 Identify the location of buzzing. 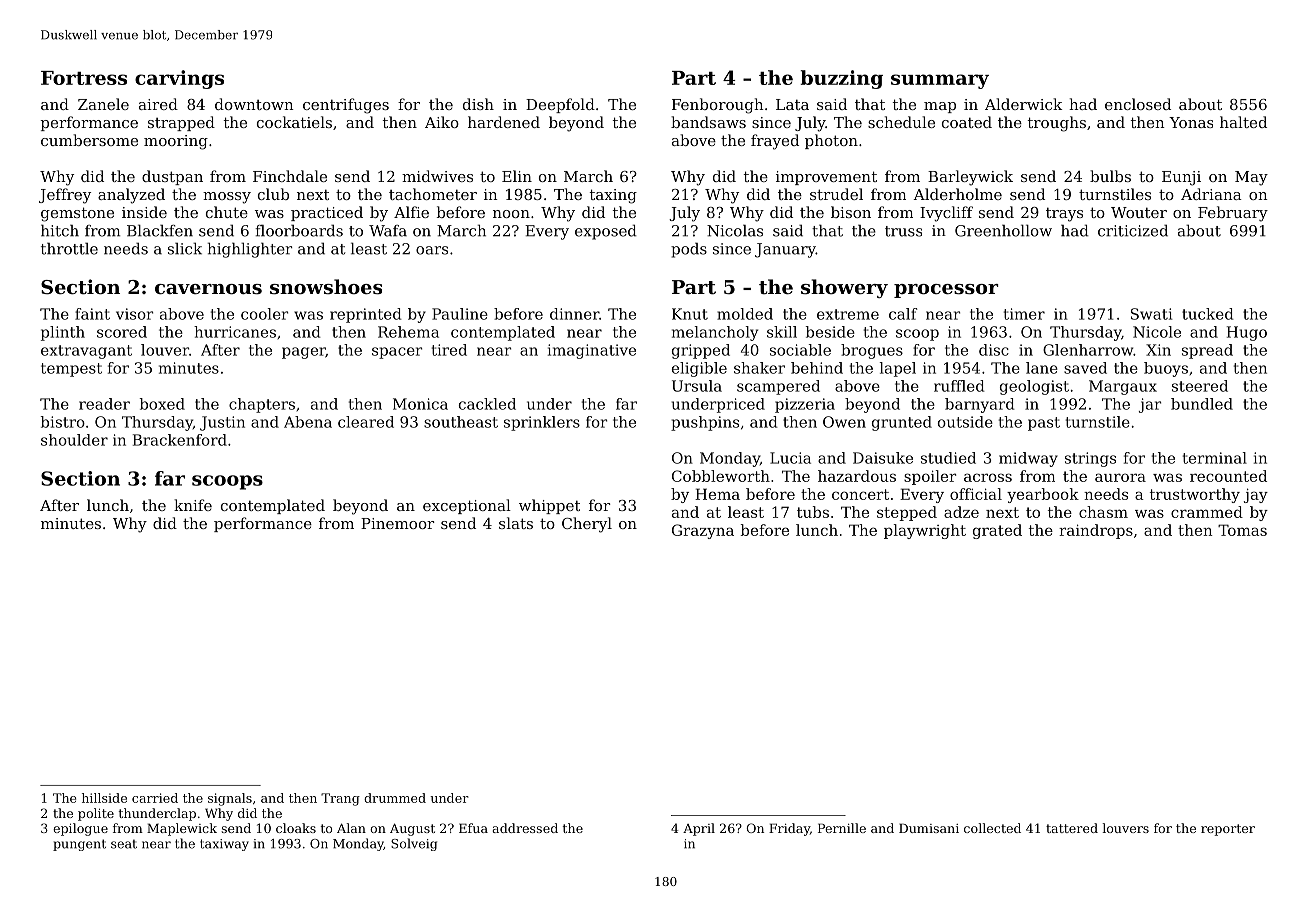
(842, 79).
